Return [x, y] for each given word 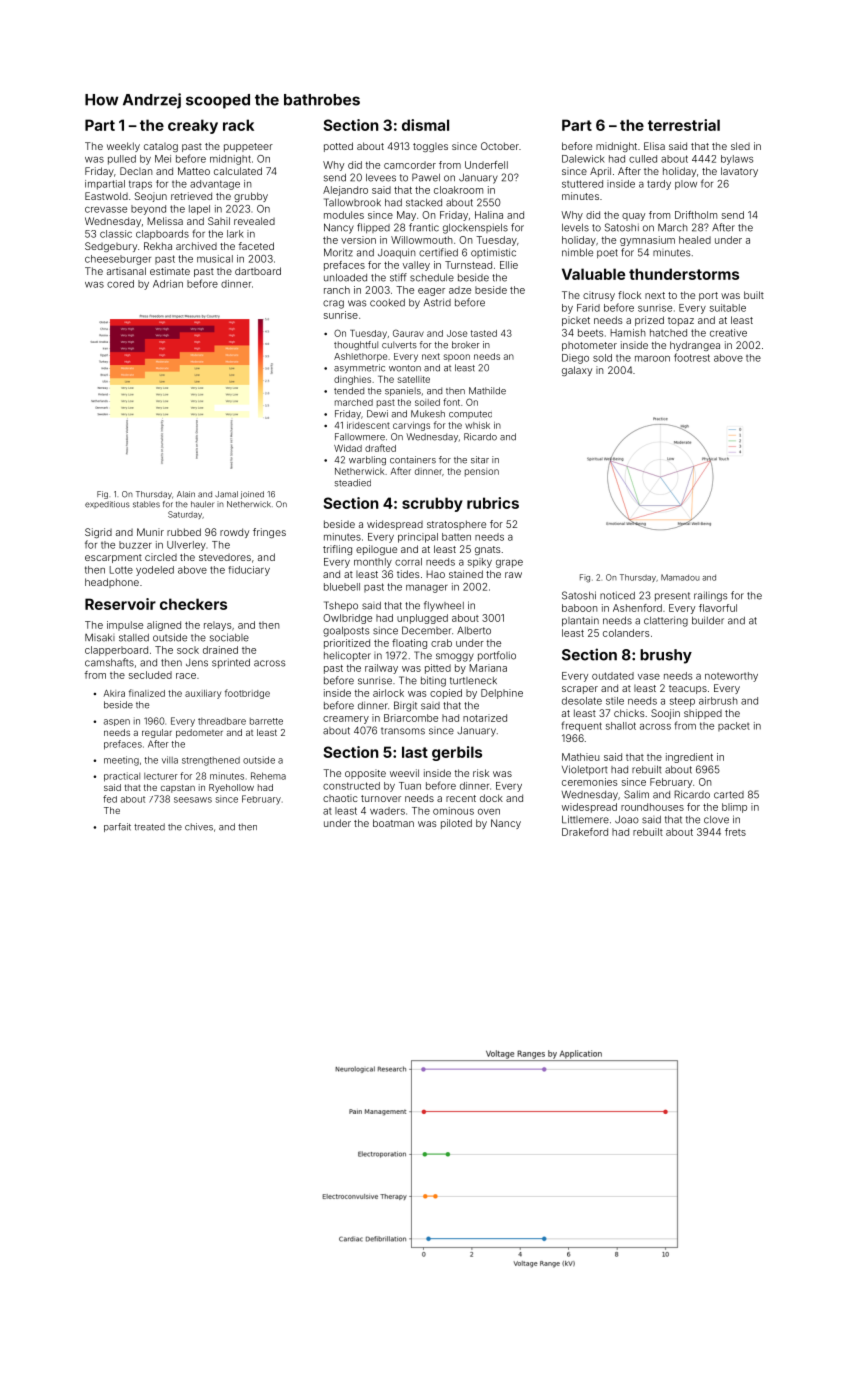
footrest [692, 357]
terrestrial [684, 125]
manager [427, 589]
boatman [393, 823]
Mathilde [487, 391]
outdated [613, 676]
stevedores [225, 557]
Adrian [168, 284]
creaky [193, 126]
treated [149, 827]
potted [338, 147]
